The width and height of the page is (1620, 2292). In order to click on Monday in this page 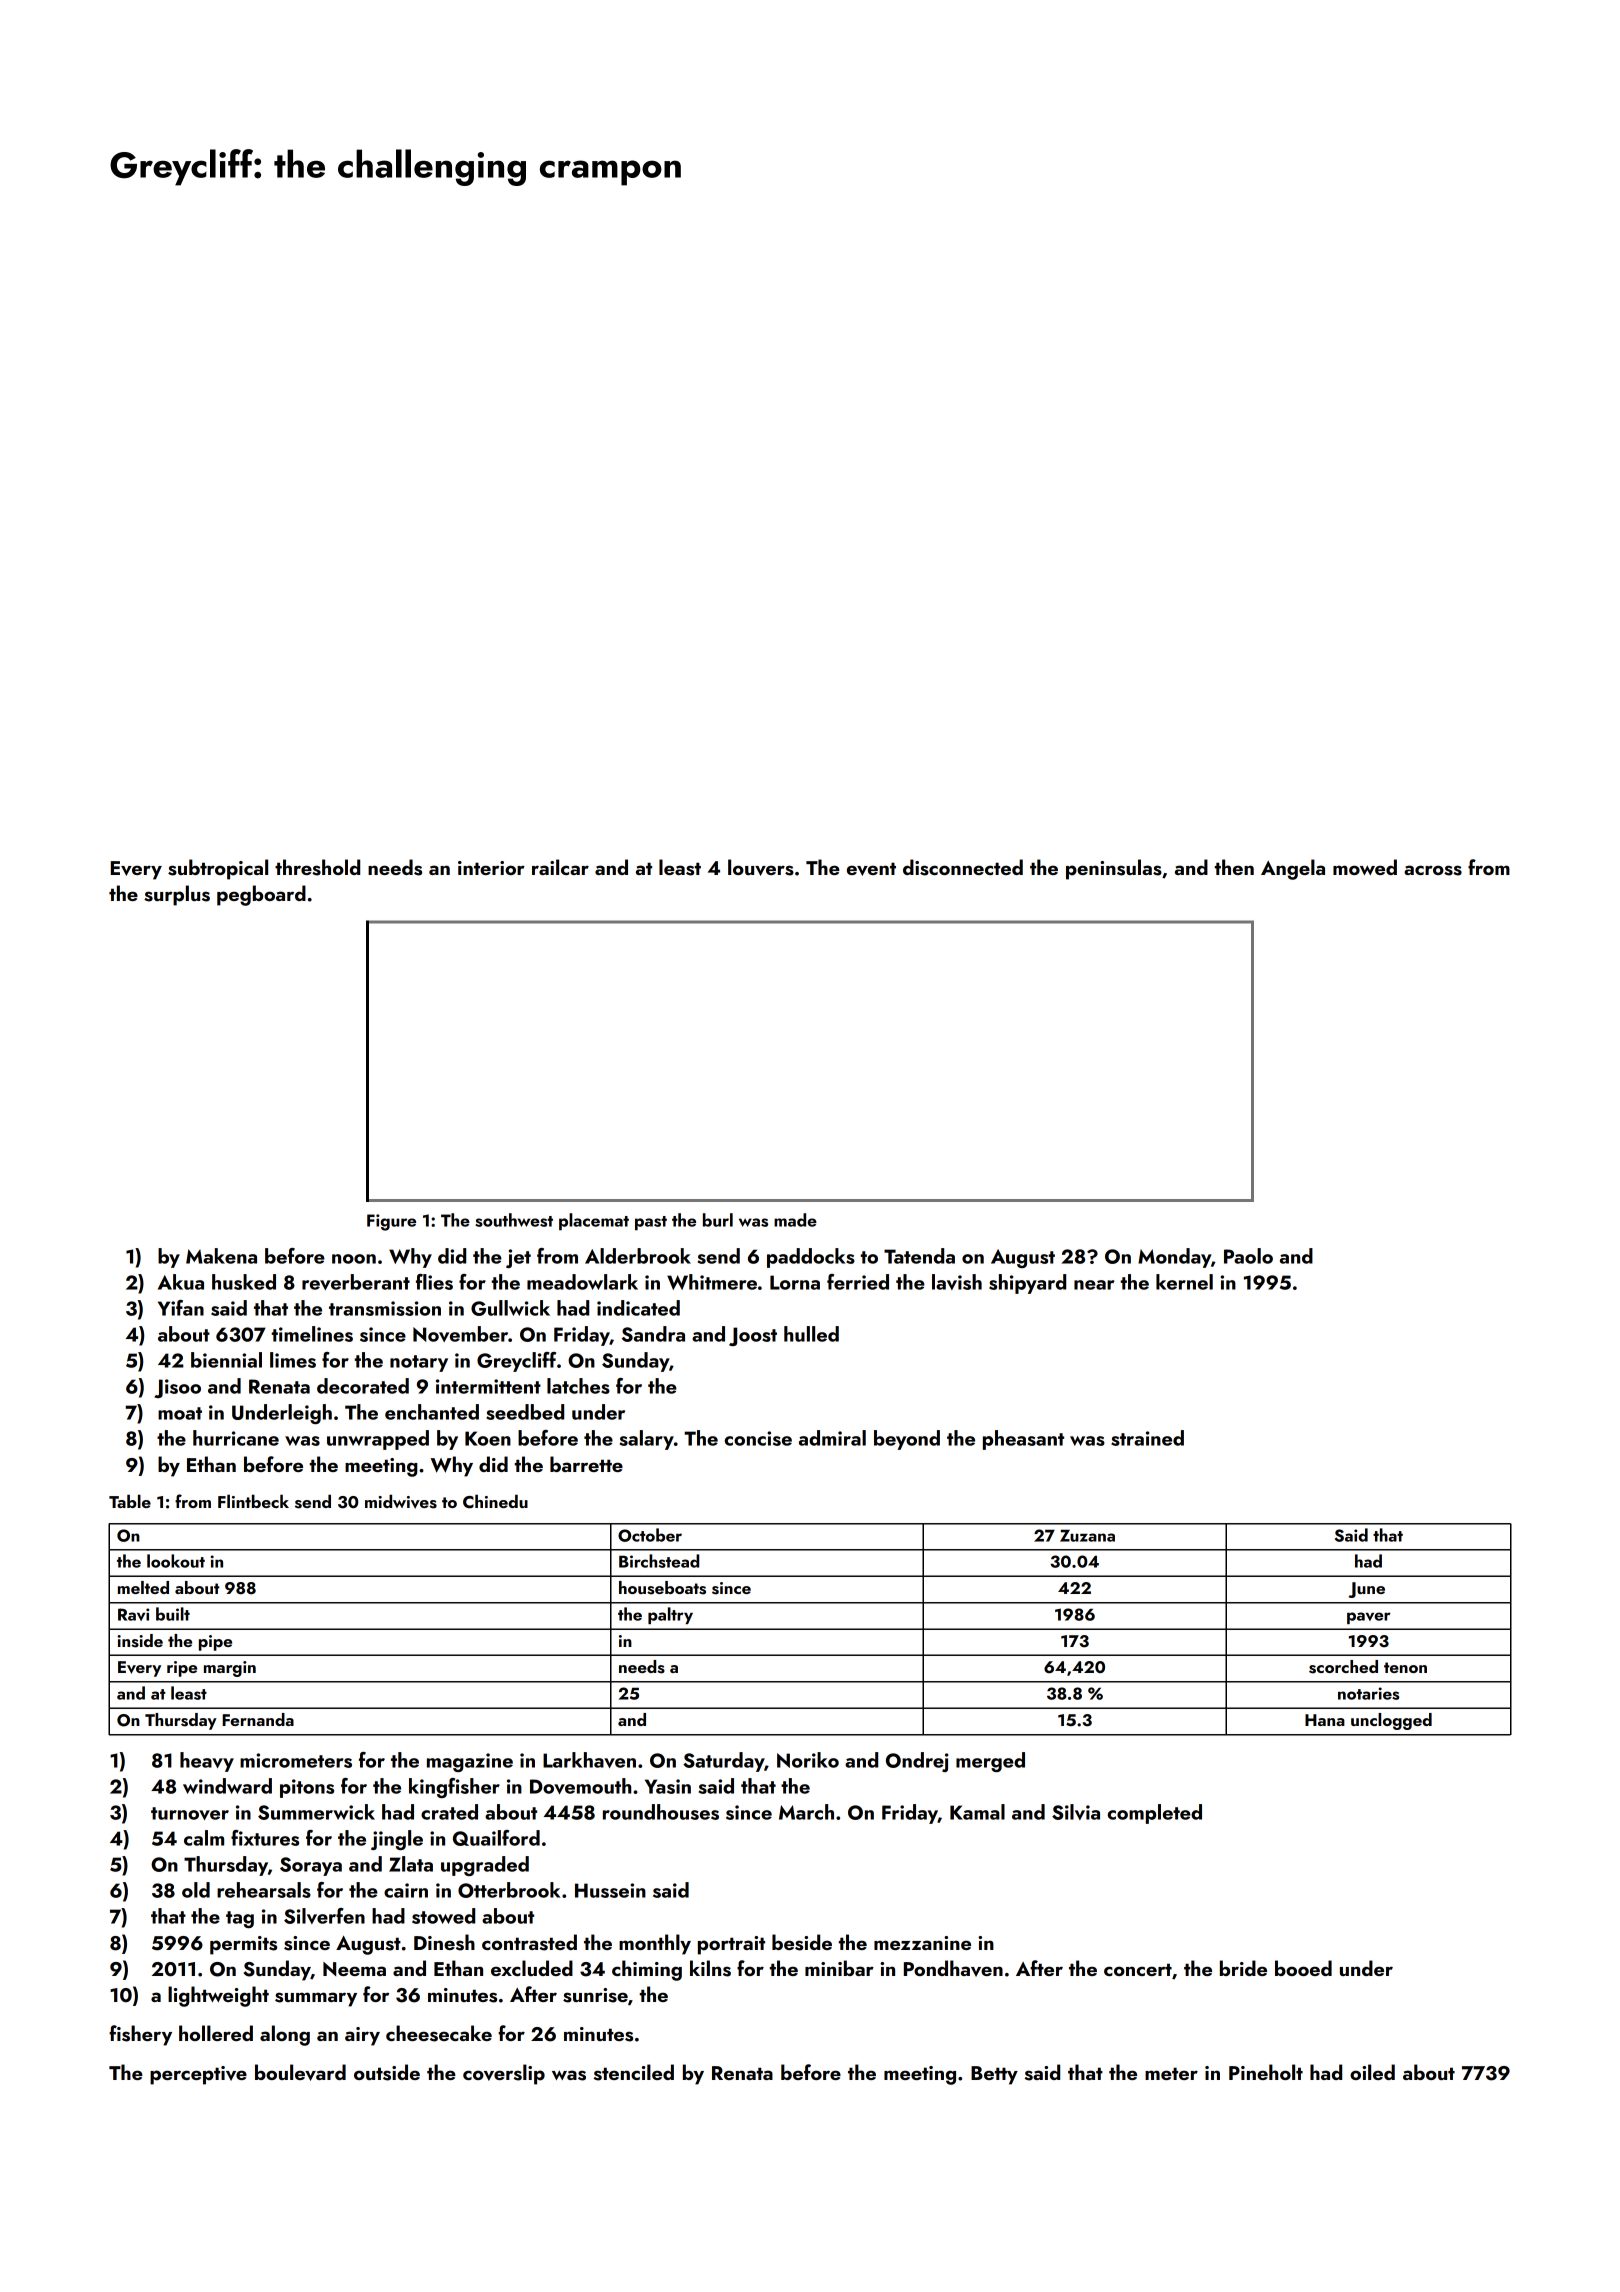, I will do `click(1174, 1258)`.
